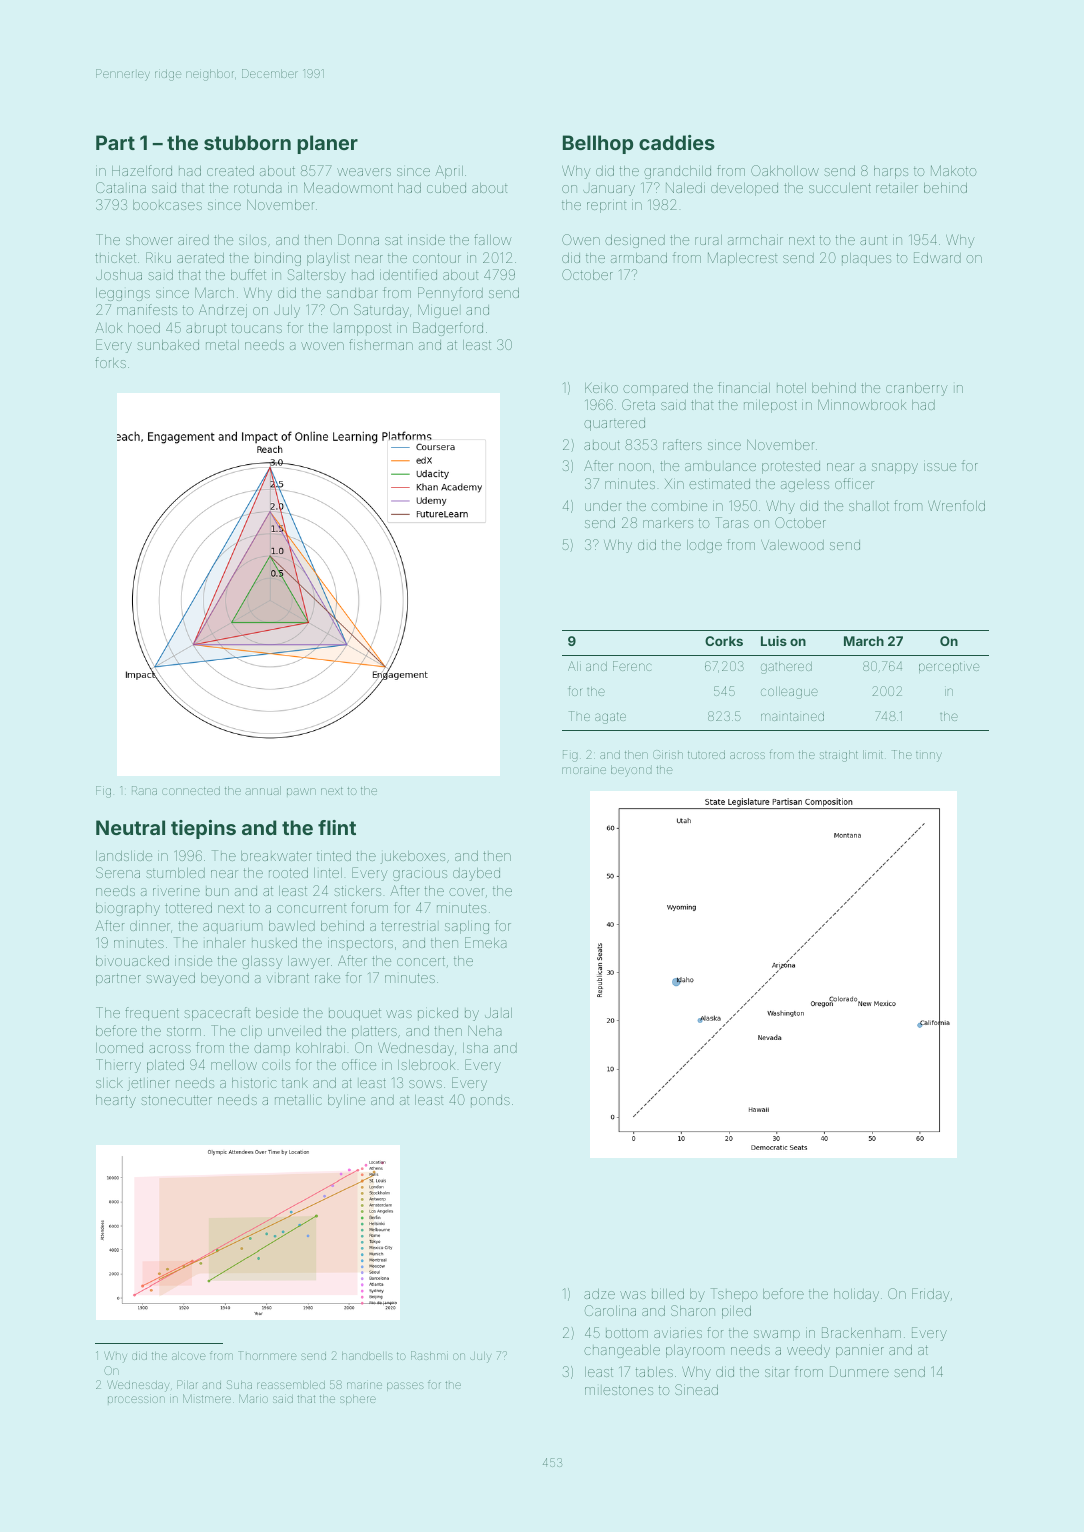  I want to click on adze, so click(599, 1294).
